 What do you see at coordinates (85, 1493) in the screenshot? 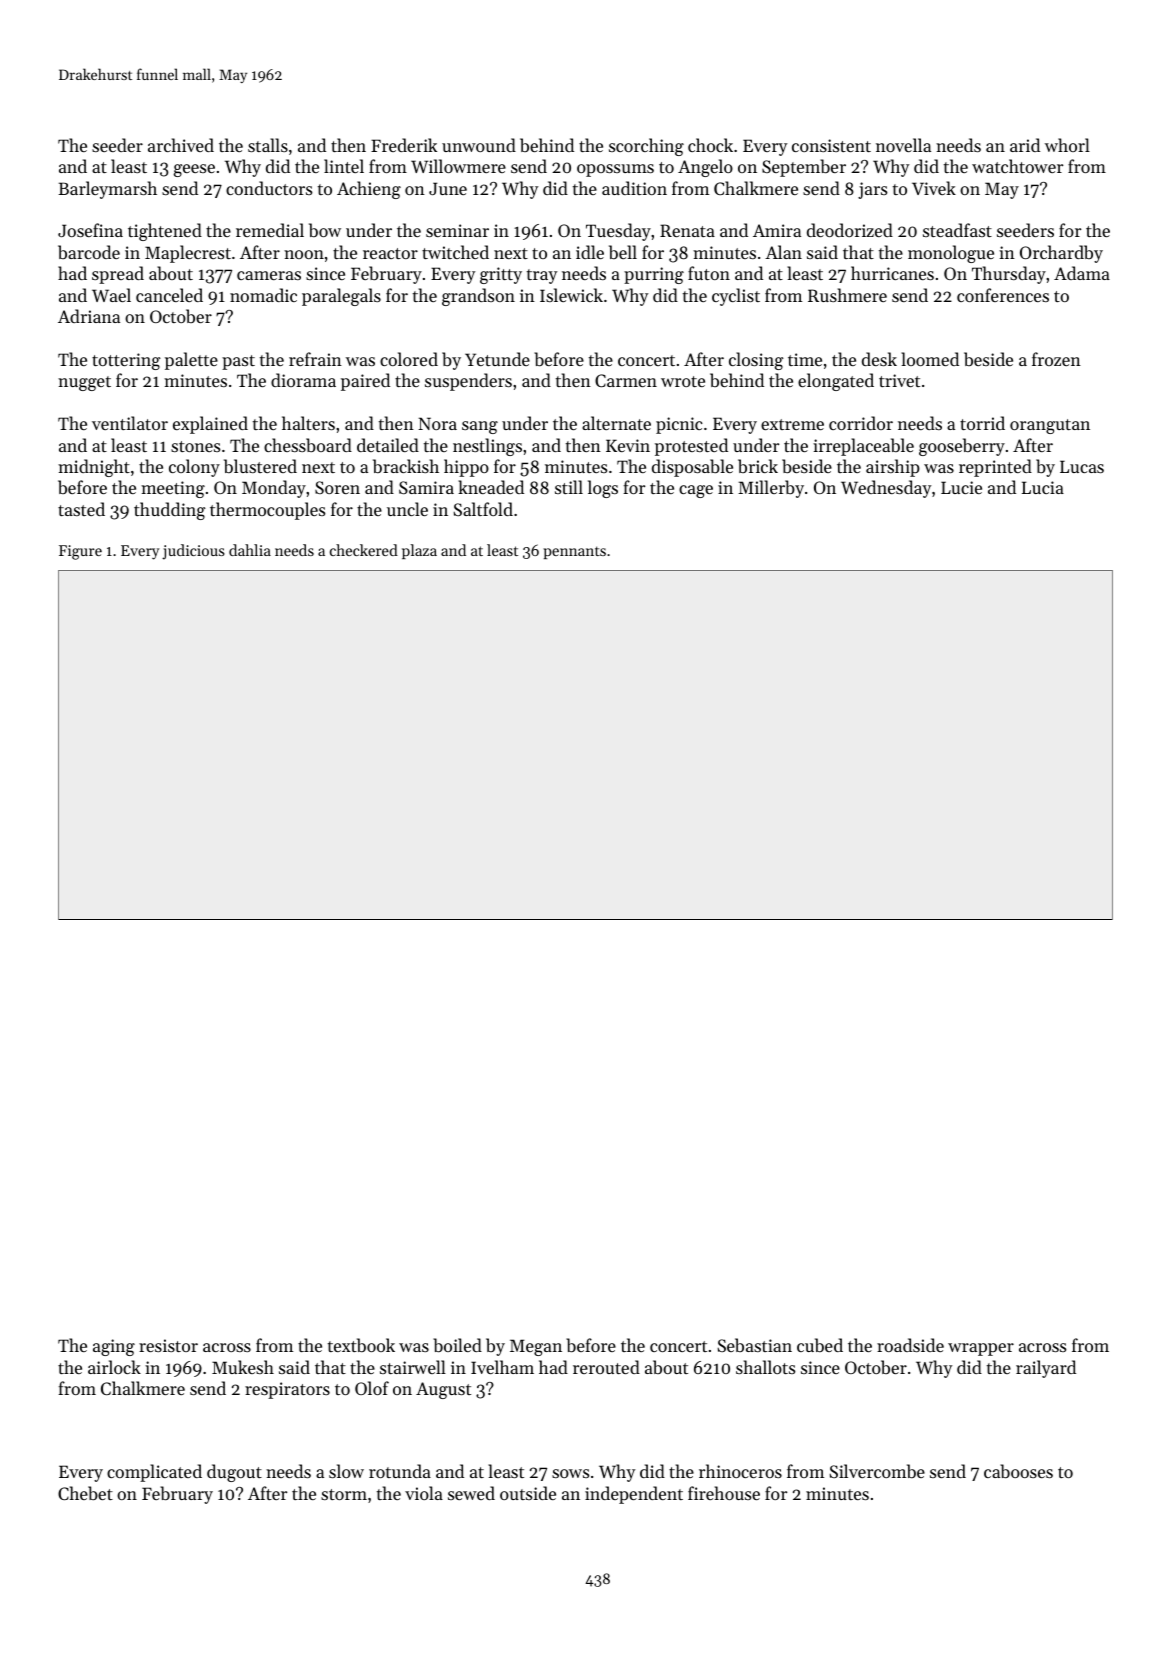
I see `Chebet` at bounding box center [85, 1493].
